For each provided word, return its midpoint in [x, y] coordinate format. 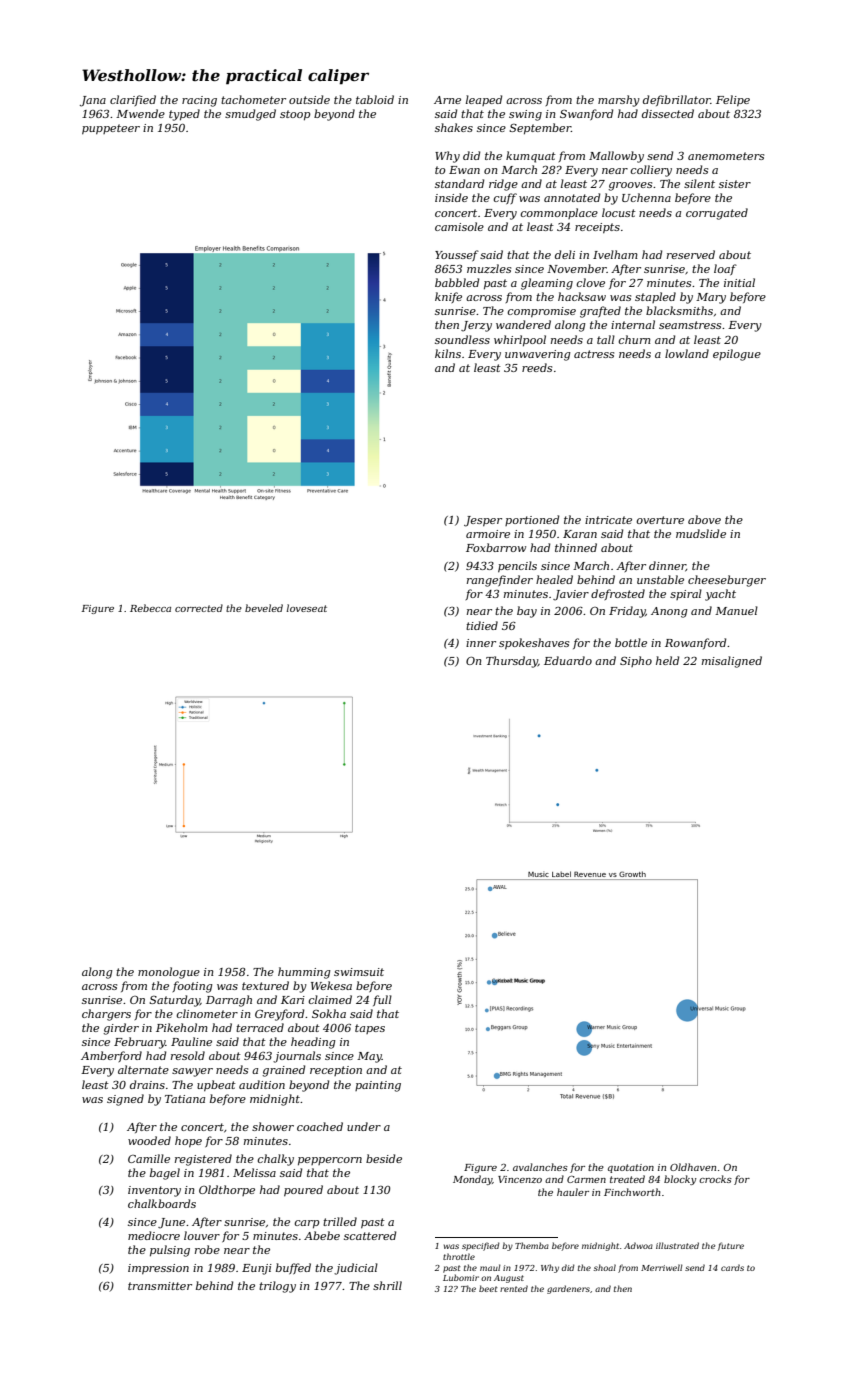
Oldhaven [693, 1167]
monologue [169, 973]
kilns [448, 353]
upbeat [216, 1085]
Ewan [464, 170]
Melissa [254, 1172]
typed [184, 115]
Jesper [483, 521]
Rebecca [150, 608]
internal [633, 324]
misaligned [732, 662]
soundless [462, 339]
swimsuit [359, 972]
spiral [686, 594]
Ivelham [615, 254]
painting [378, 1086]
